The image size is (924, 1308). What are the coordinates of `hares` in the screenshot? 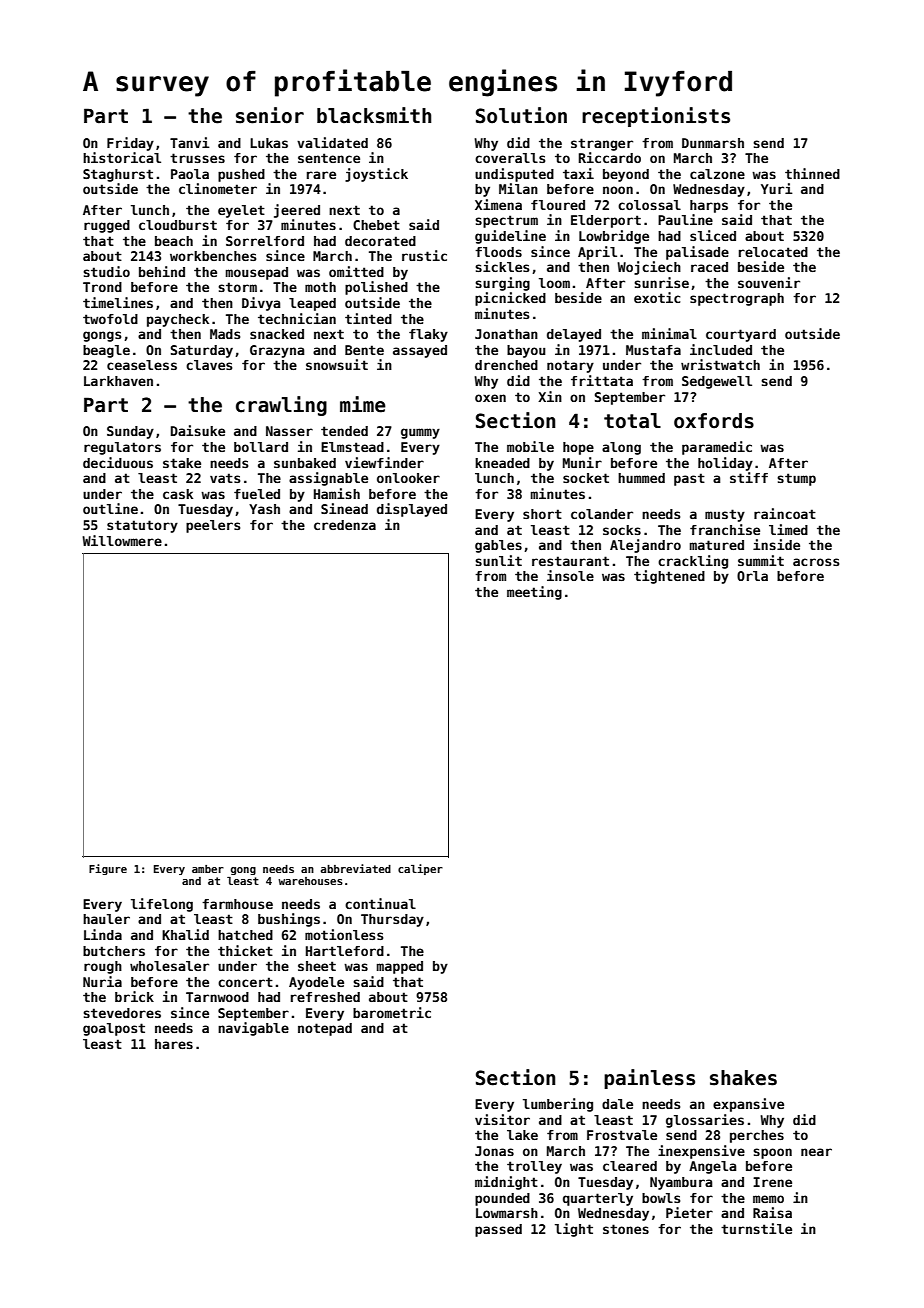 It's located at (174, 1044).
